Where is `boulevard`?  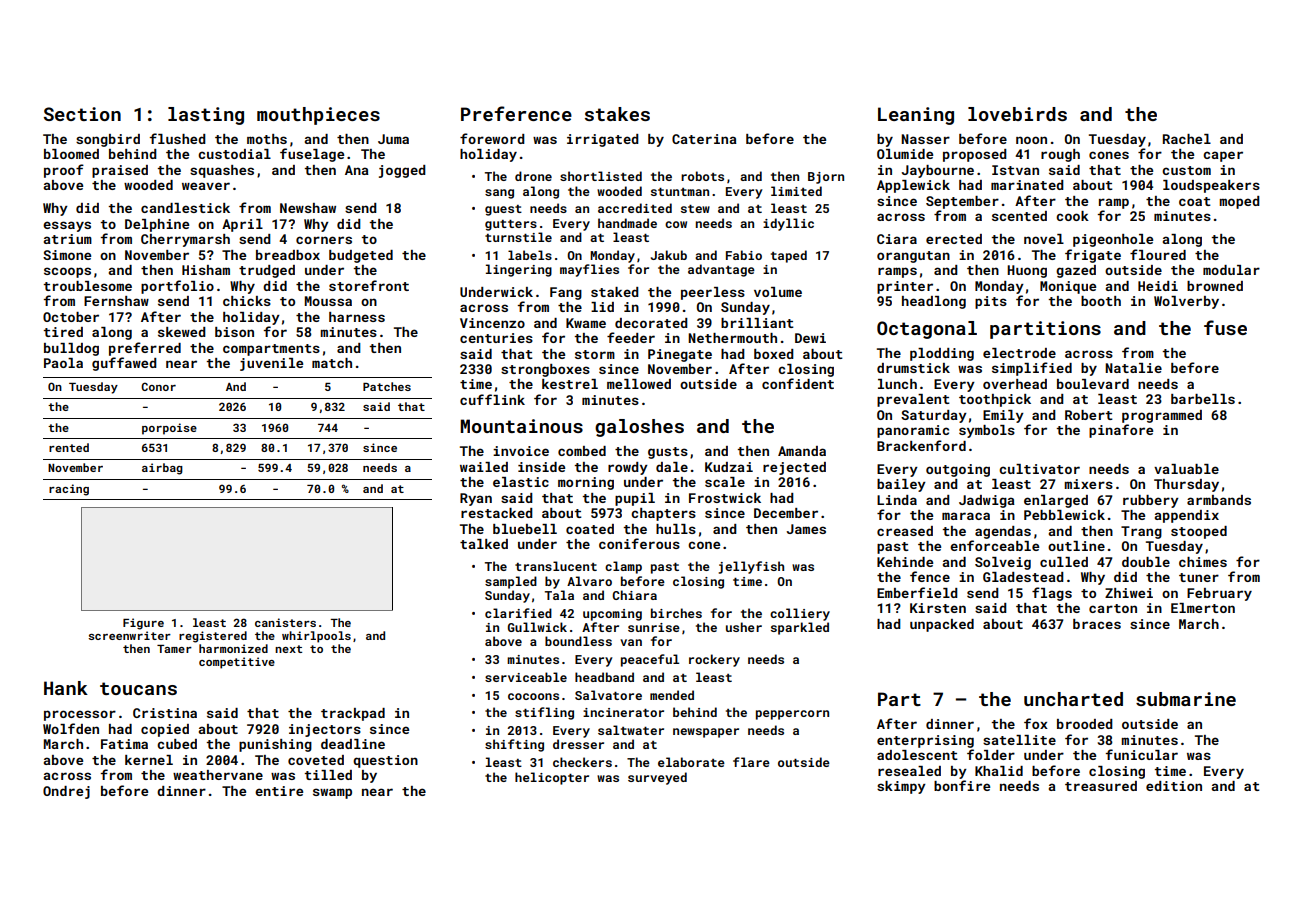 boulevard is located at coordinates (1093, 384).
